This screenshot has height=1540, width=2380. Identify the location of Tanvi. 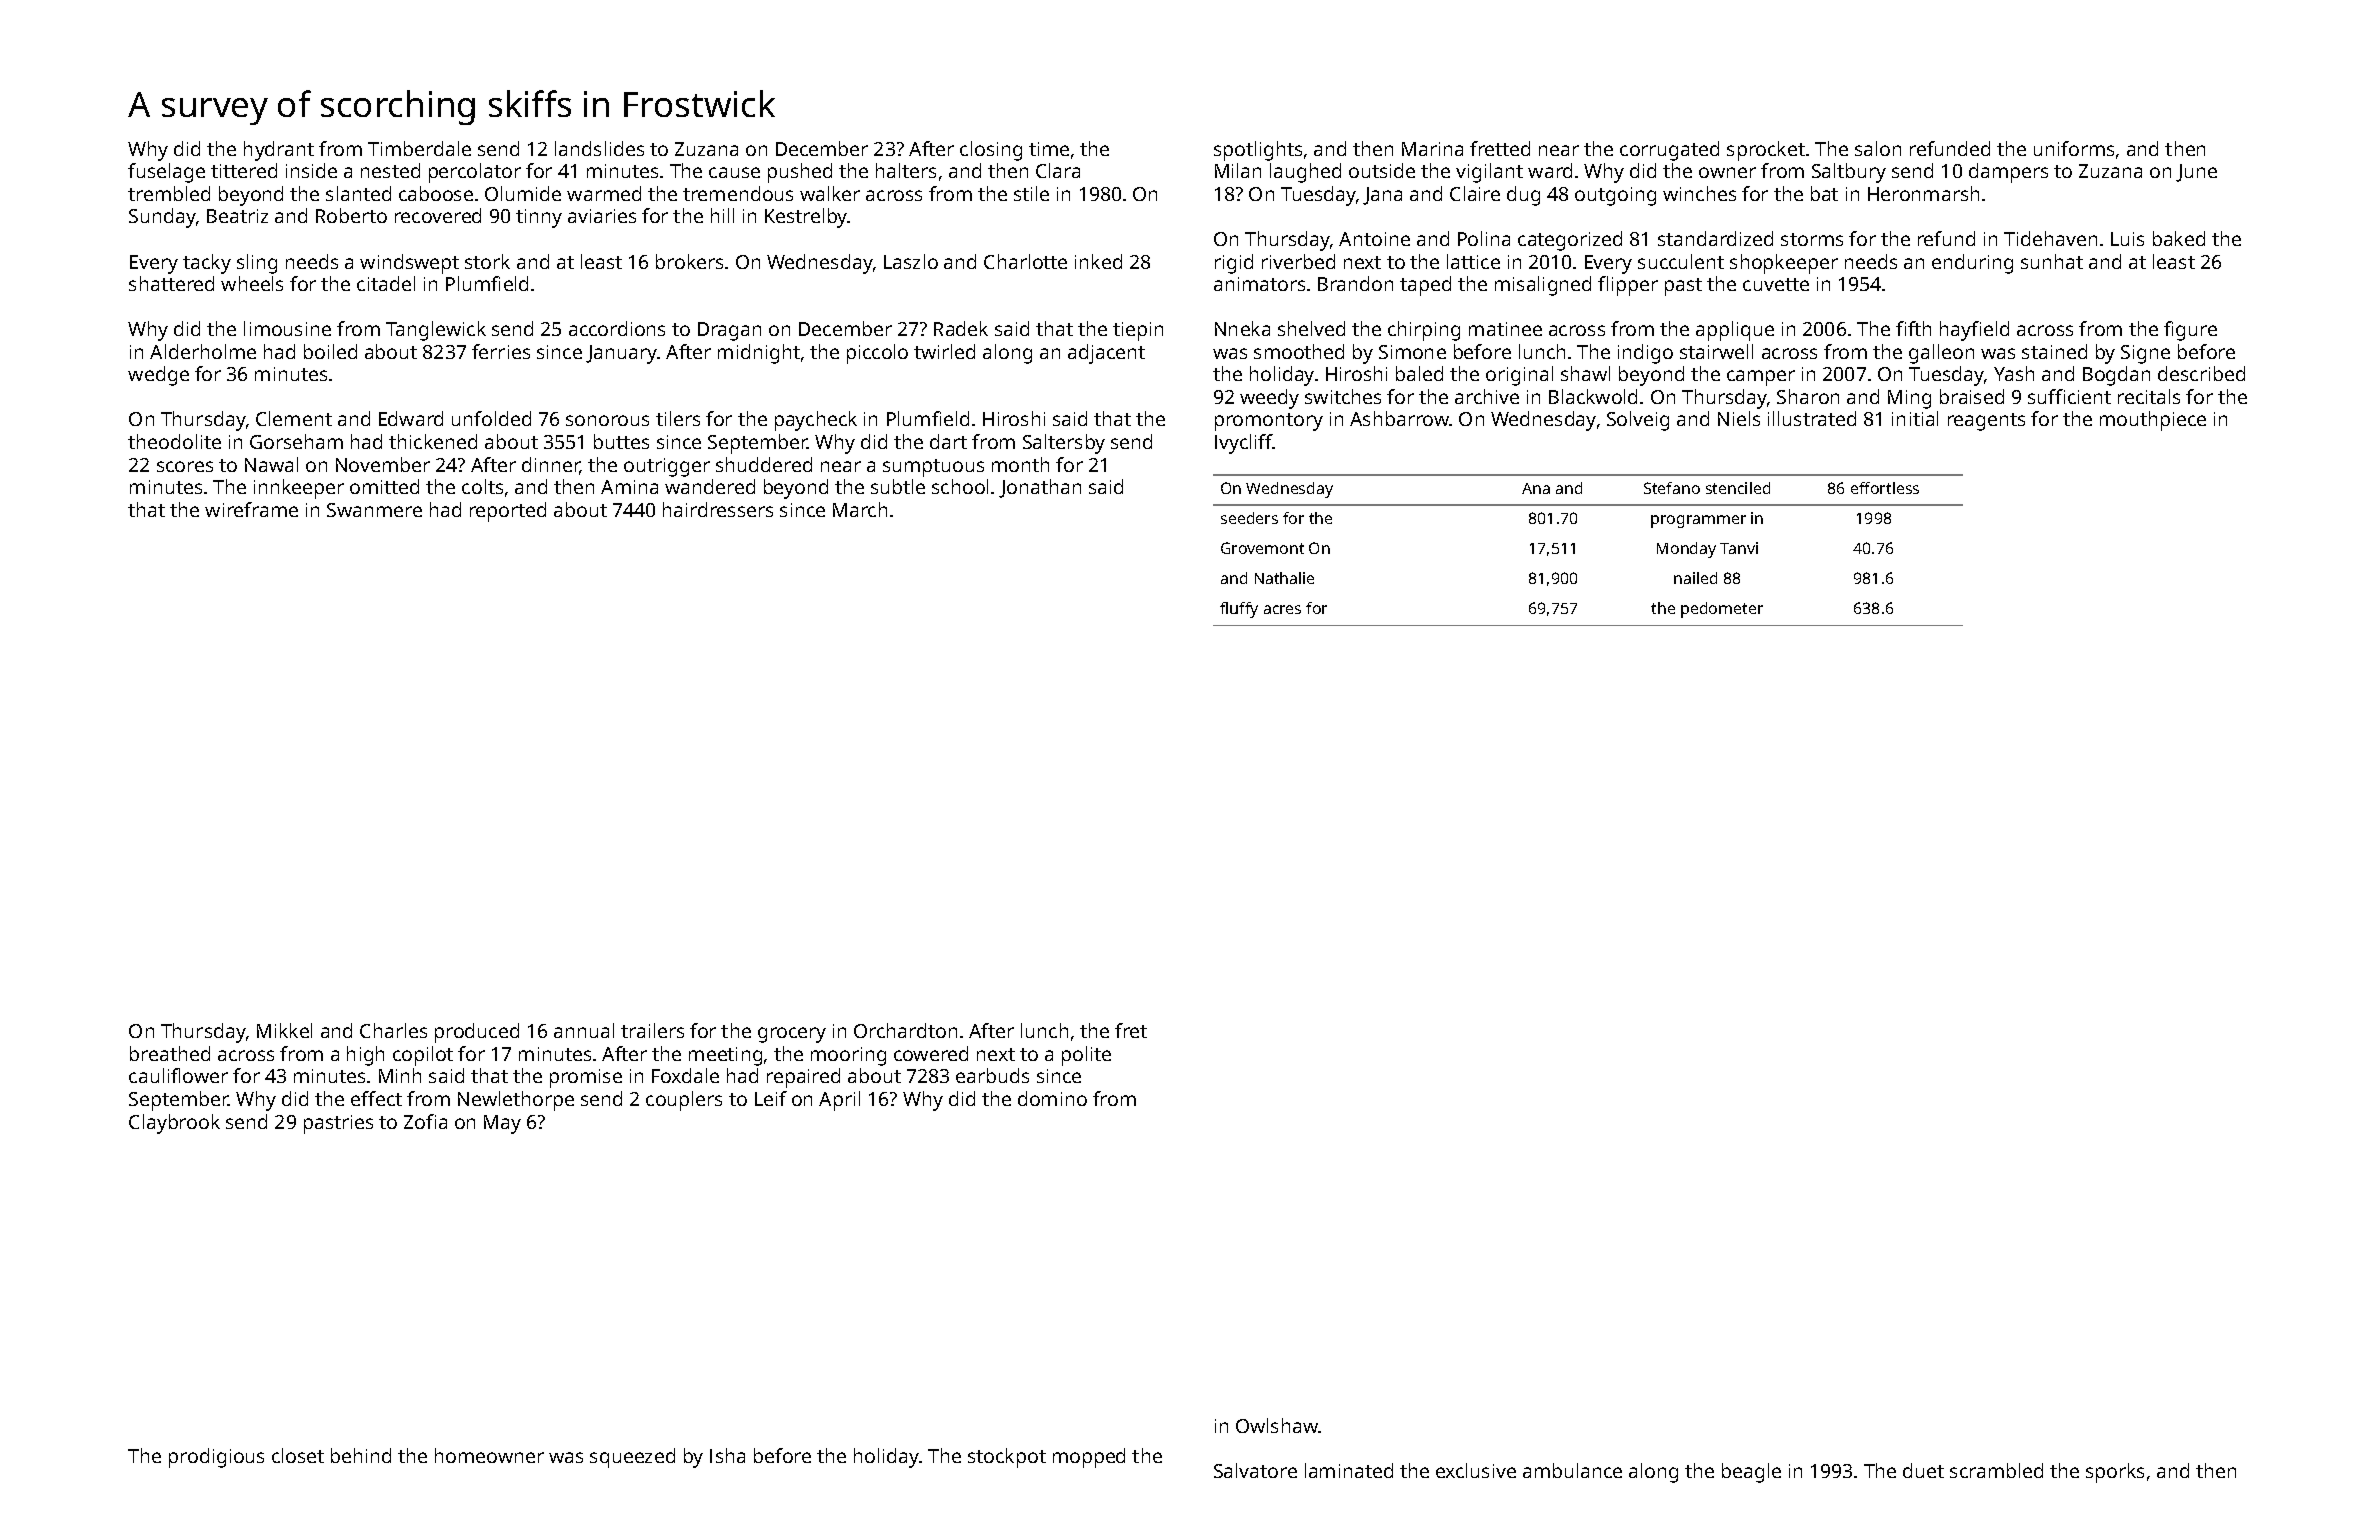
(1739, 548).
